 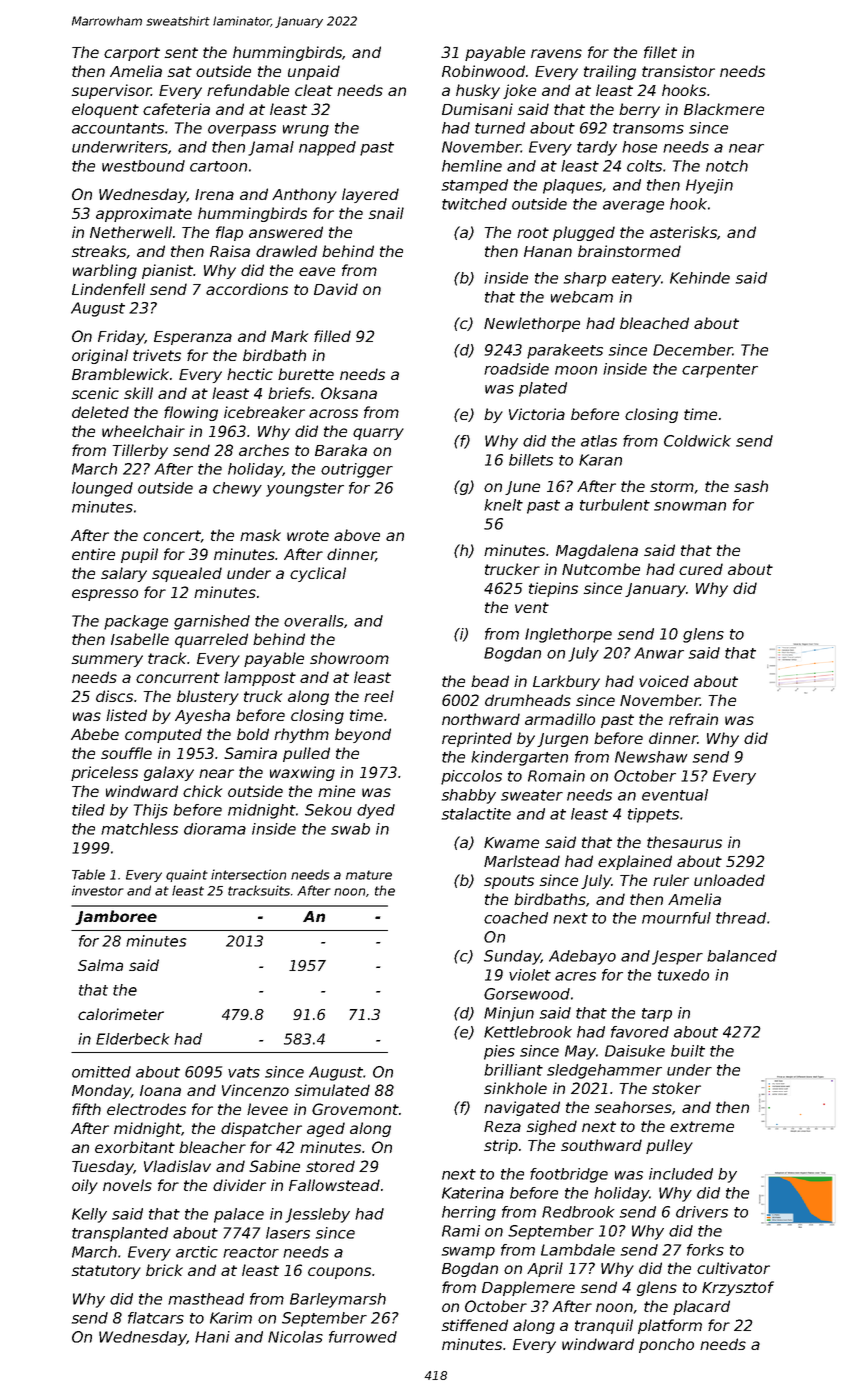 I want to click on turbulent, so click(x=615, y=505).
